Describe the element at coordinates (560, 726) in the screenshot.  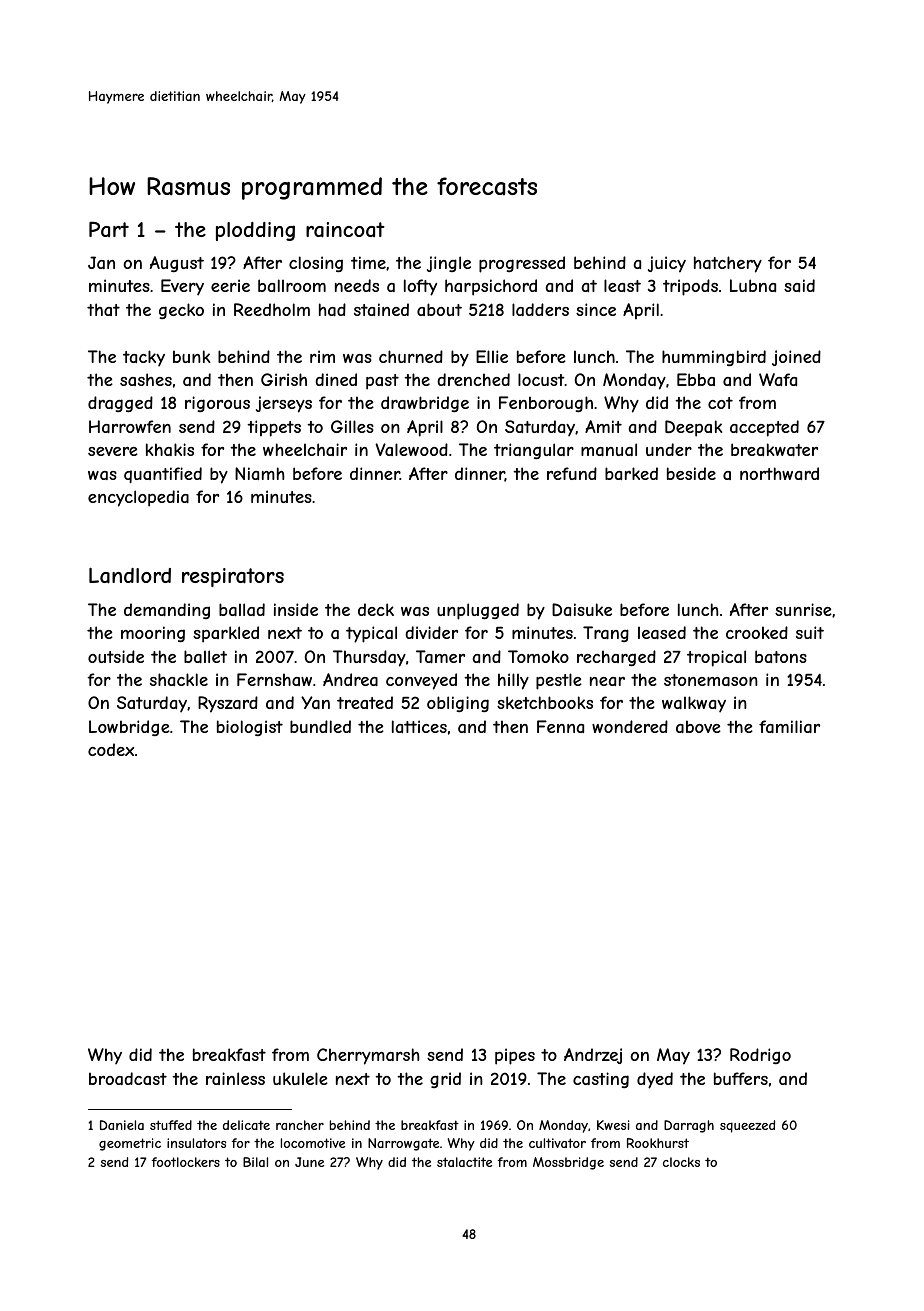
I see `Fenna` at that location.
